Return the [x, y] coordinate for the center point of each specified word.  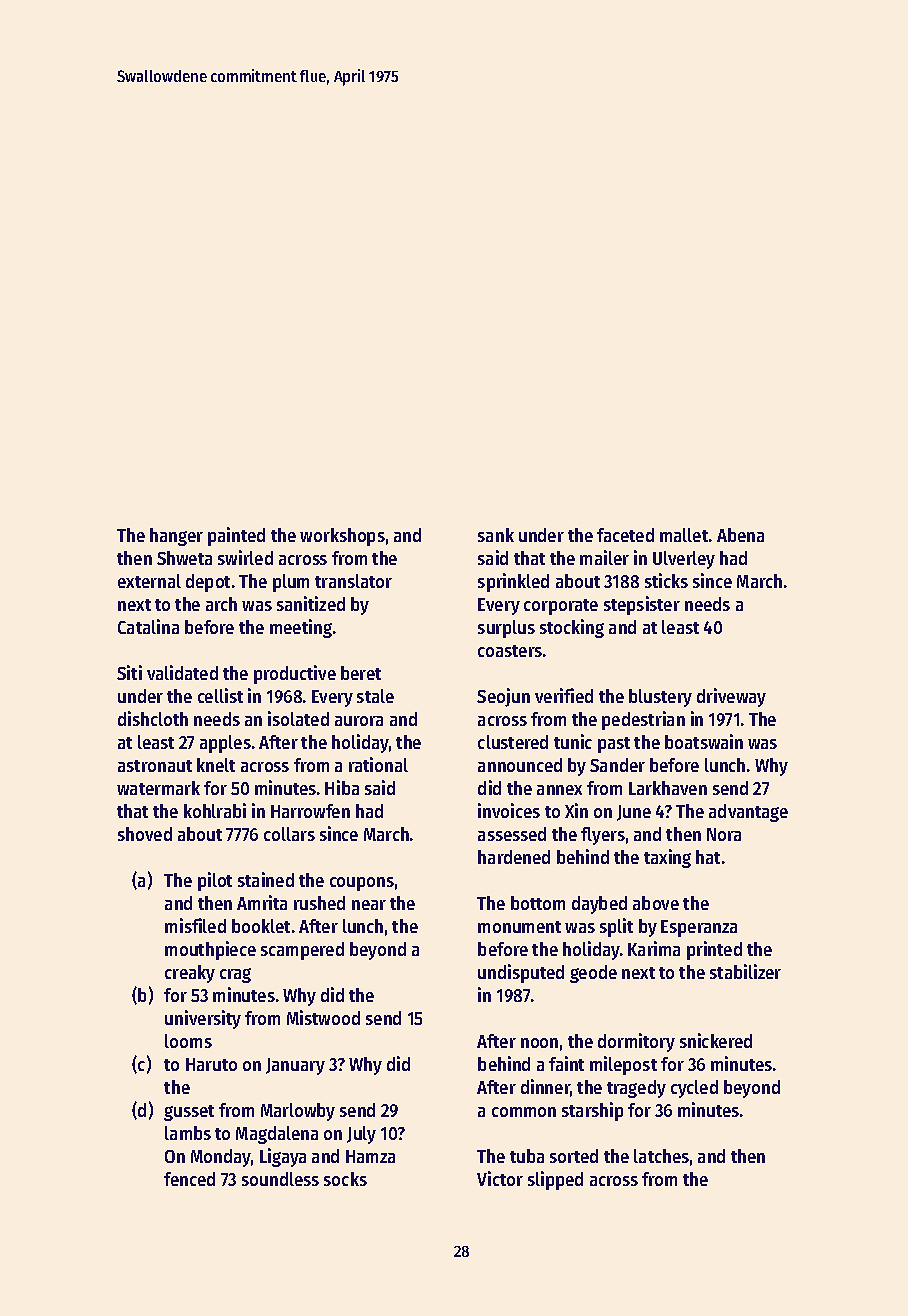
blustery [660, 698]
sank [496, 535]
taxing [667, 858]
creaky [190, 974]
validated [182, 672]
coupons [362, 884]
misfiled [195, 925]
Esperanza [699, 928]
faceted [625, 535]
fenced [189, 1179]
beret [361, 673]
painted [236, 536]
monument [519, 927]
